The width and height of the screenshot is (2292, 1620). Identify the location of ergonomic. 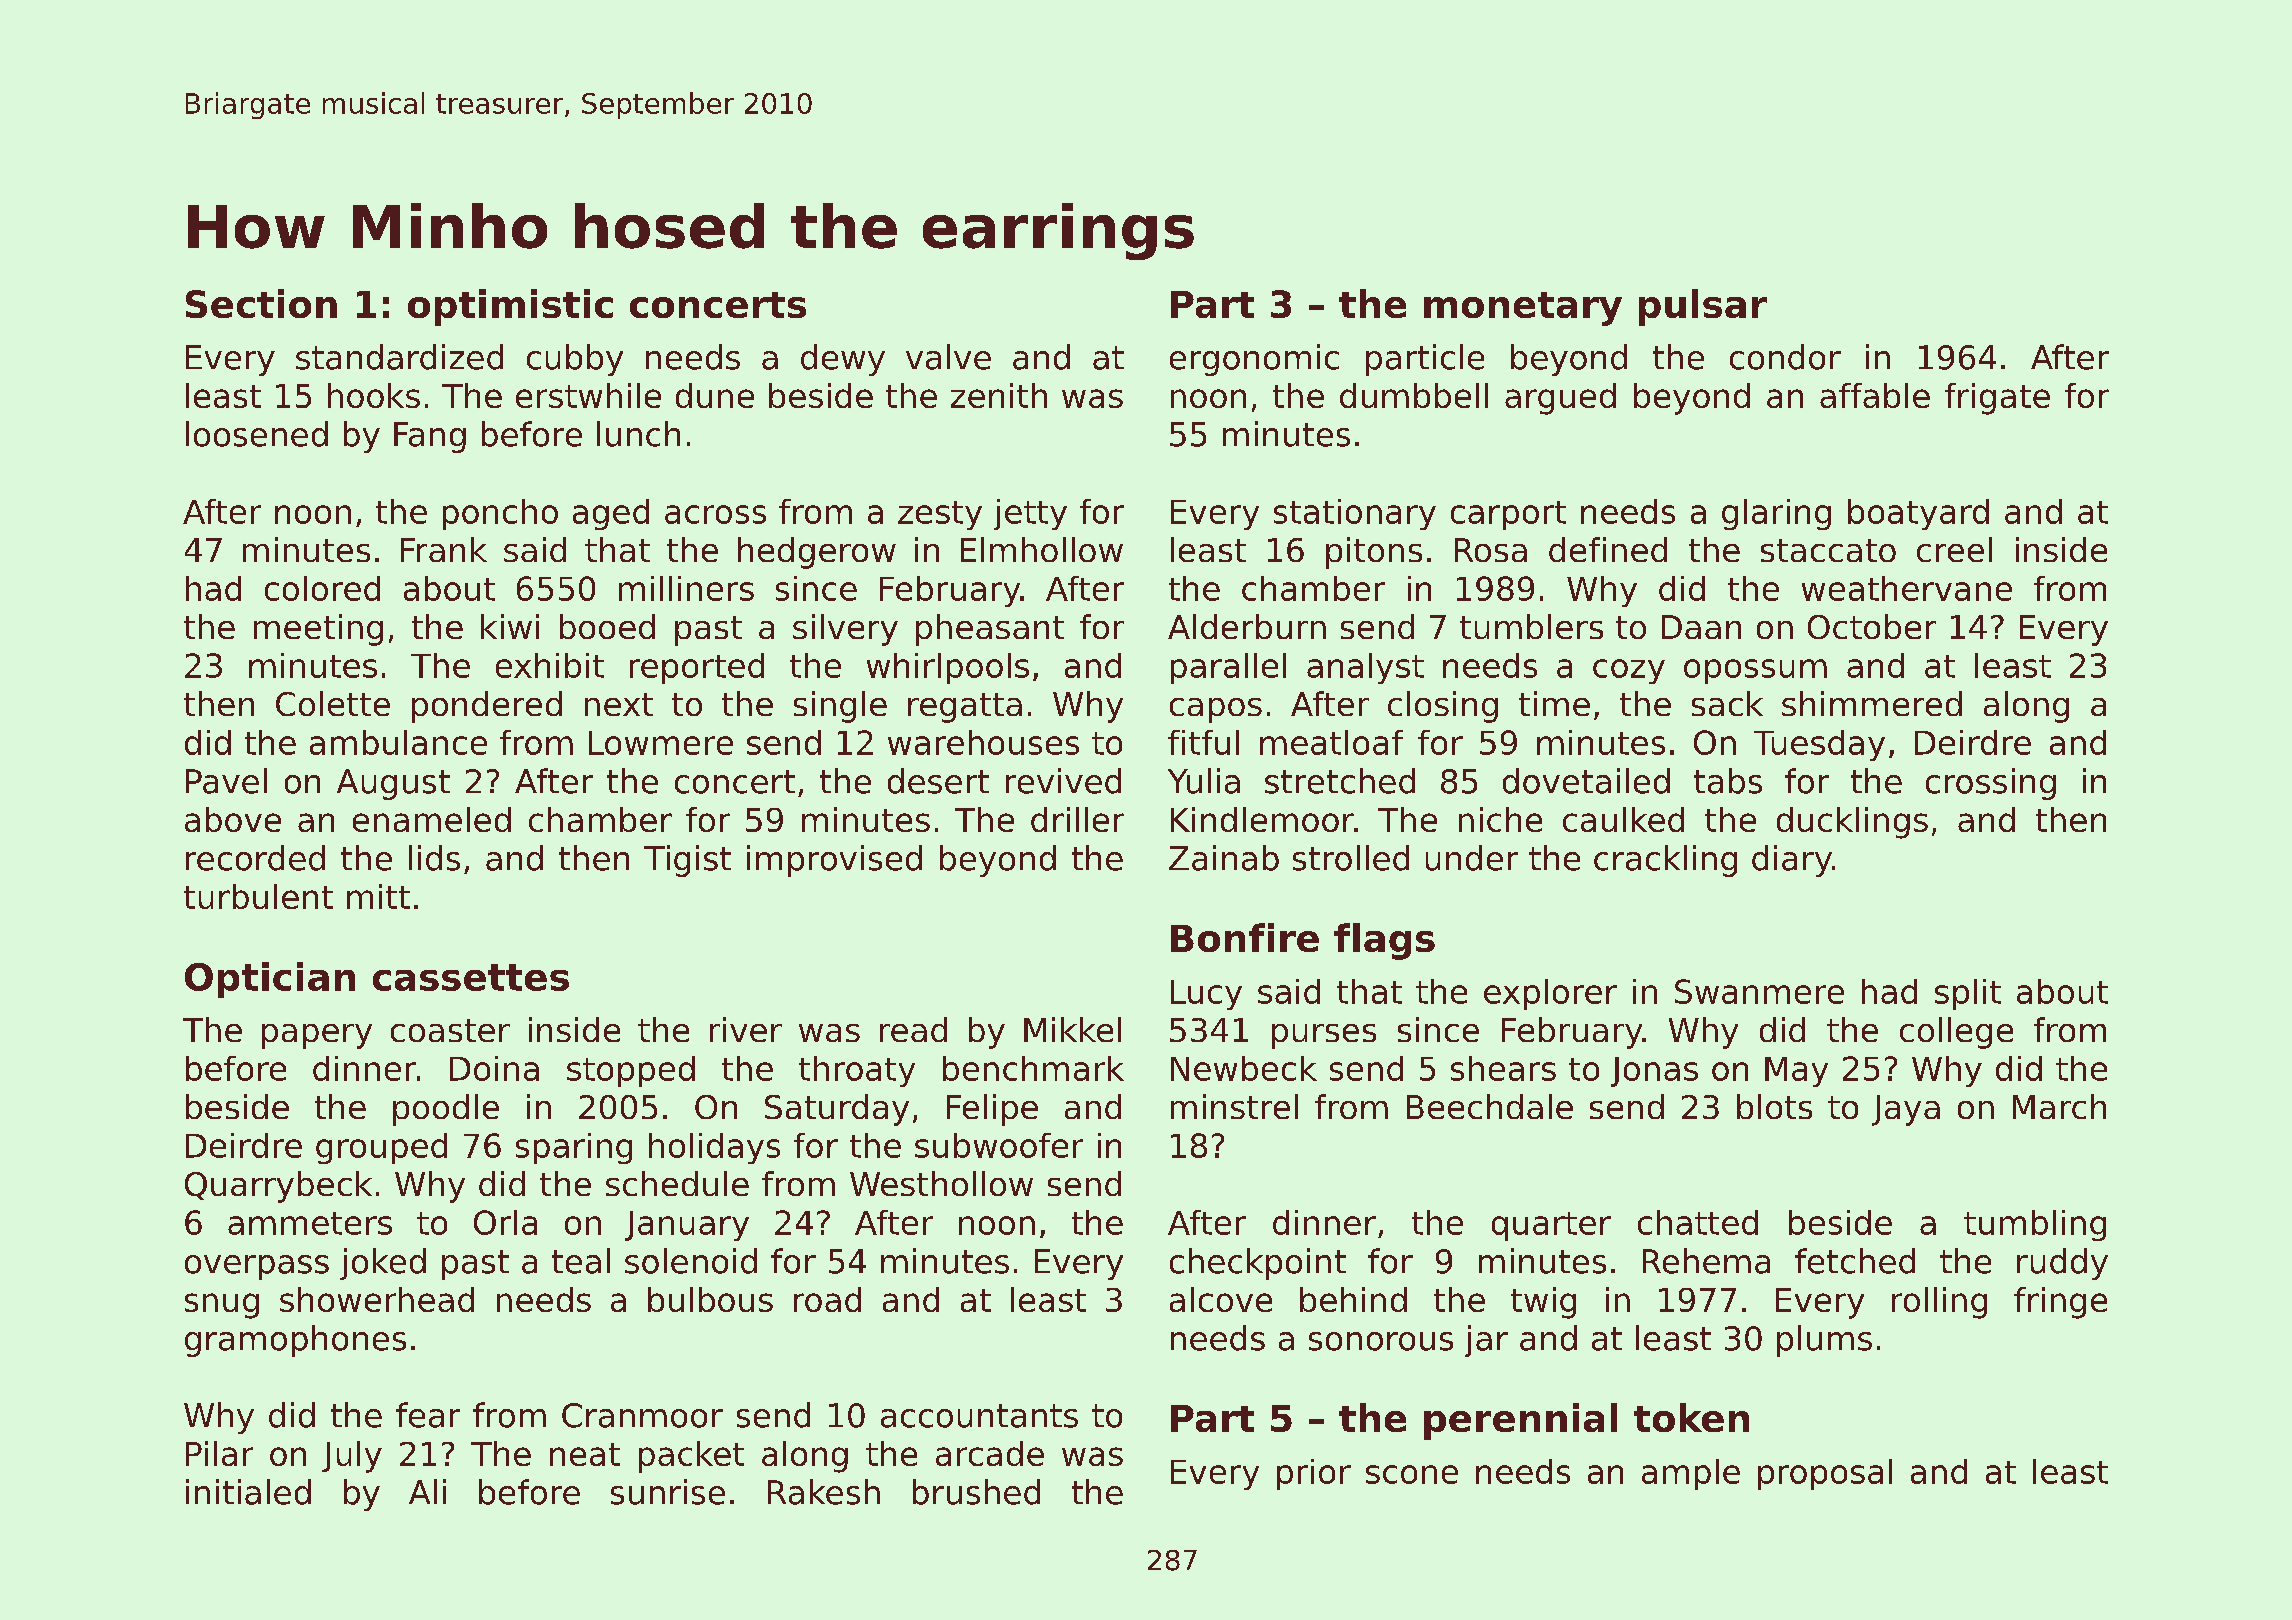
(1254, 360).
